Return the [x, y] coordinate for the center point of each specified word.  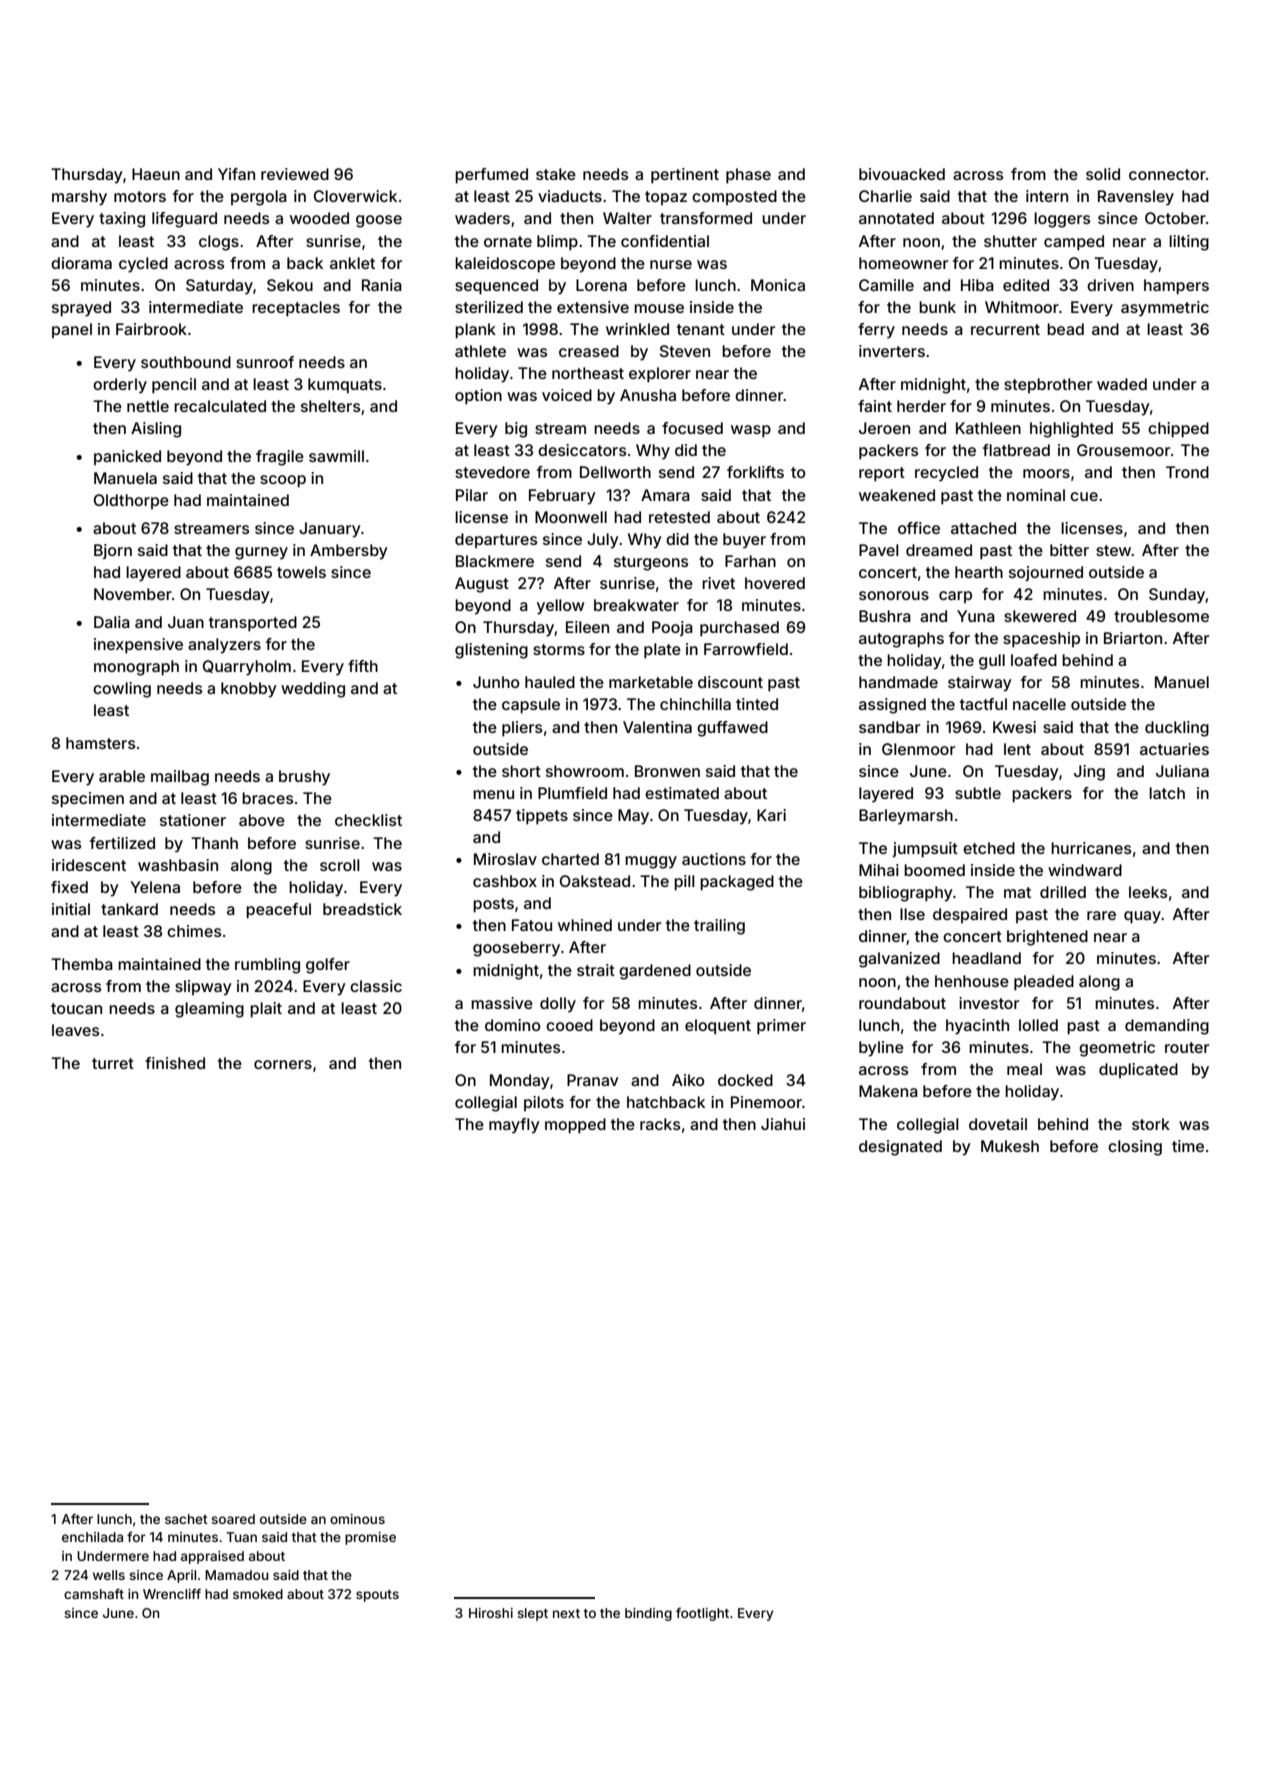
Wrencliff [172, 1593]
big [516, 430]
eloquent [718, 1027]
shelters [330, 406]
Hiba [977, 285]
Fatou [532, 925]
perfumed [491, 176]
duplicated [1138, 1070]
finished [175, 1063]
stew [1114, 550]
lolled [1038, 1025]
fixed [69, 887]
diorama [81, 263]
